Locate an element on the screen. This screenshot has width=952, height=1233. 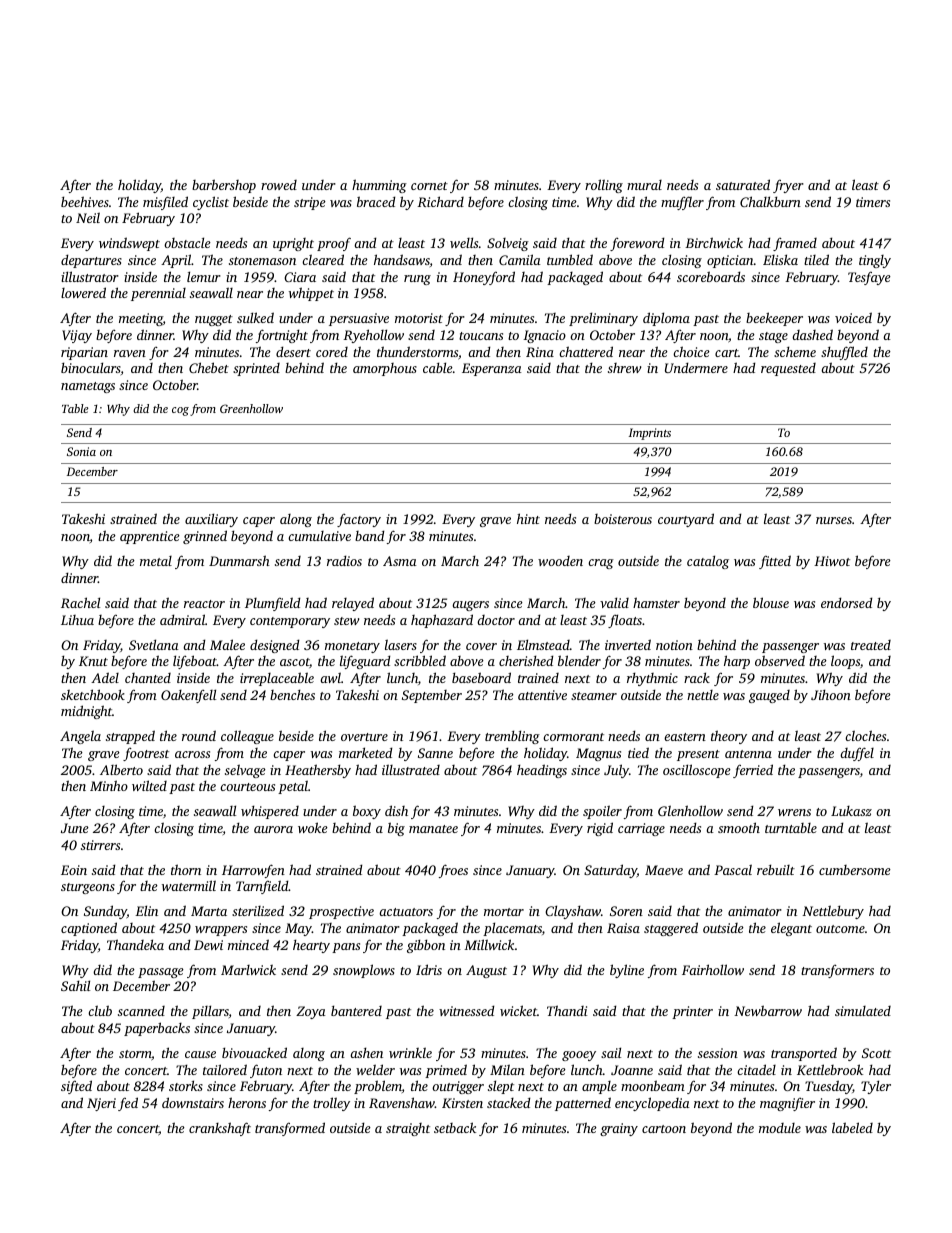
cornet is located at coordinates (429, 186).
